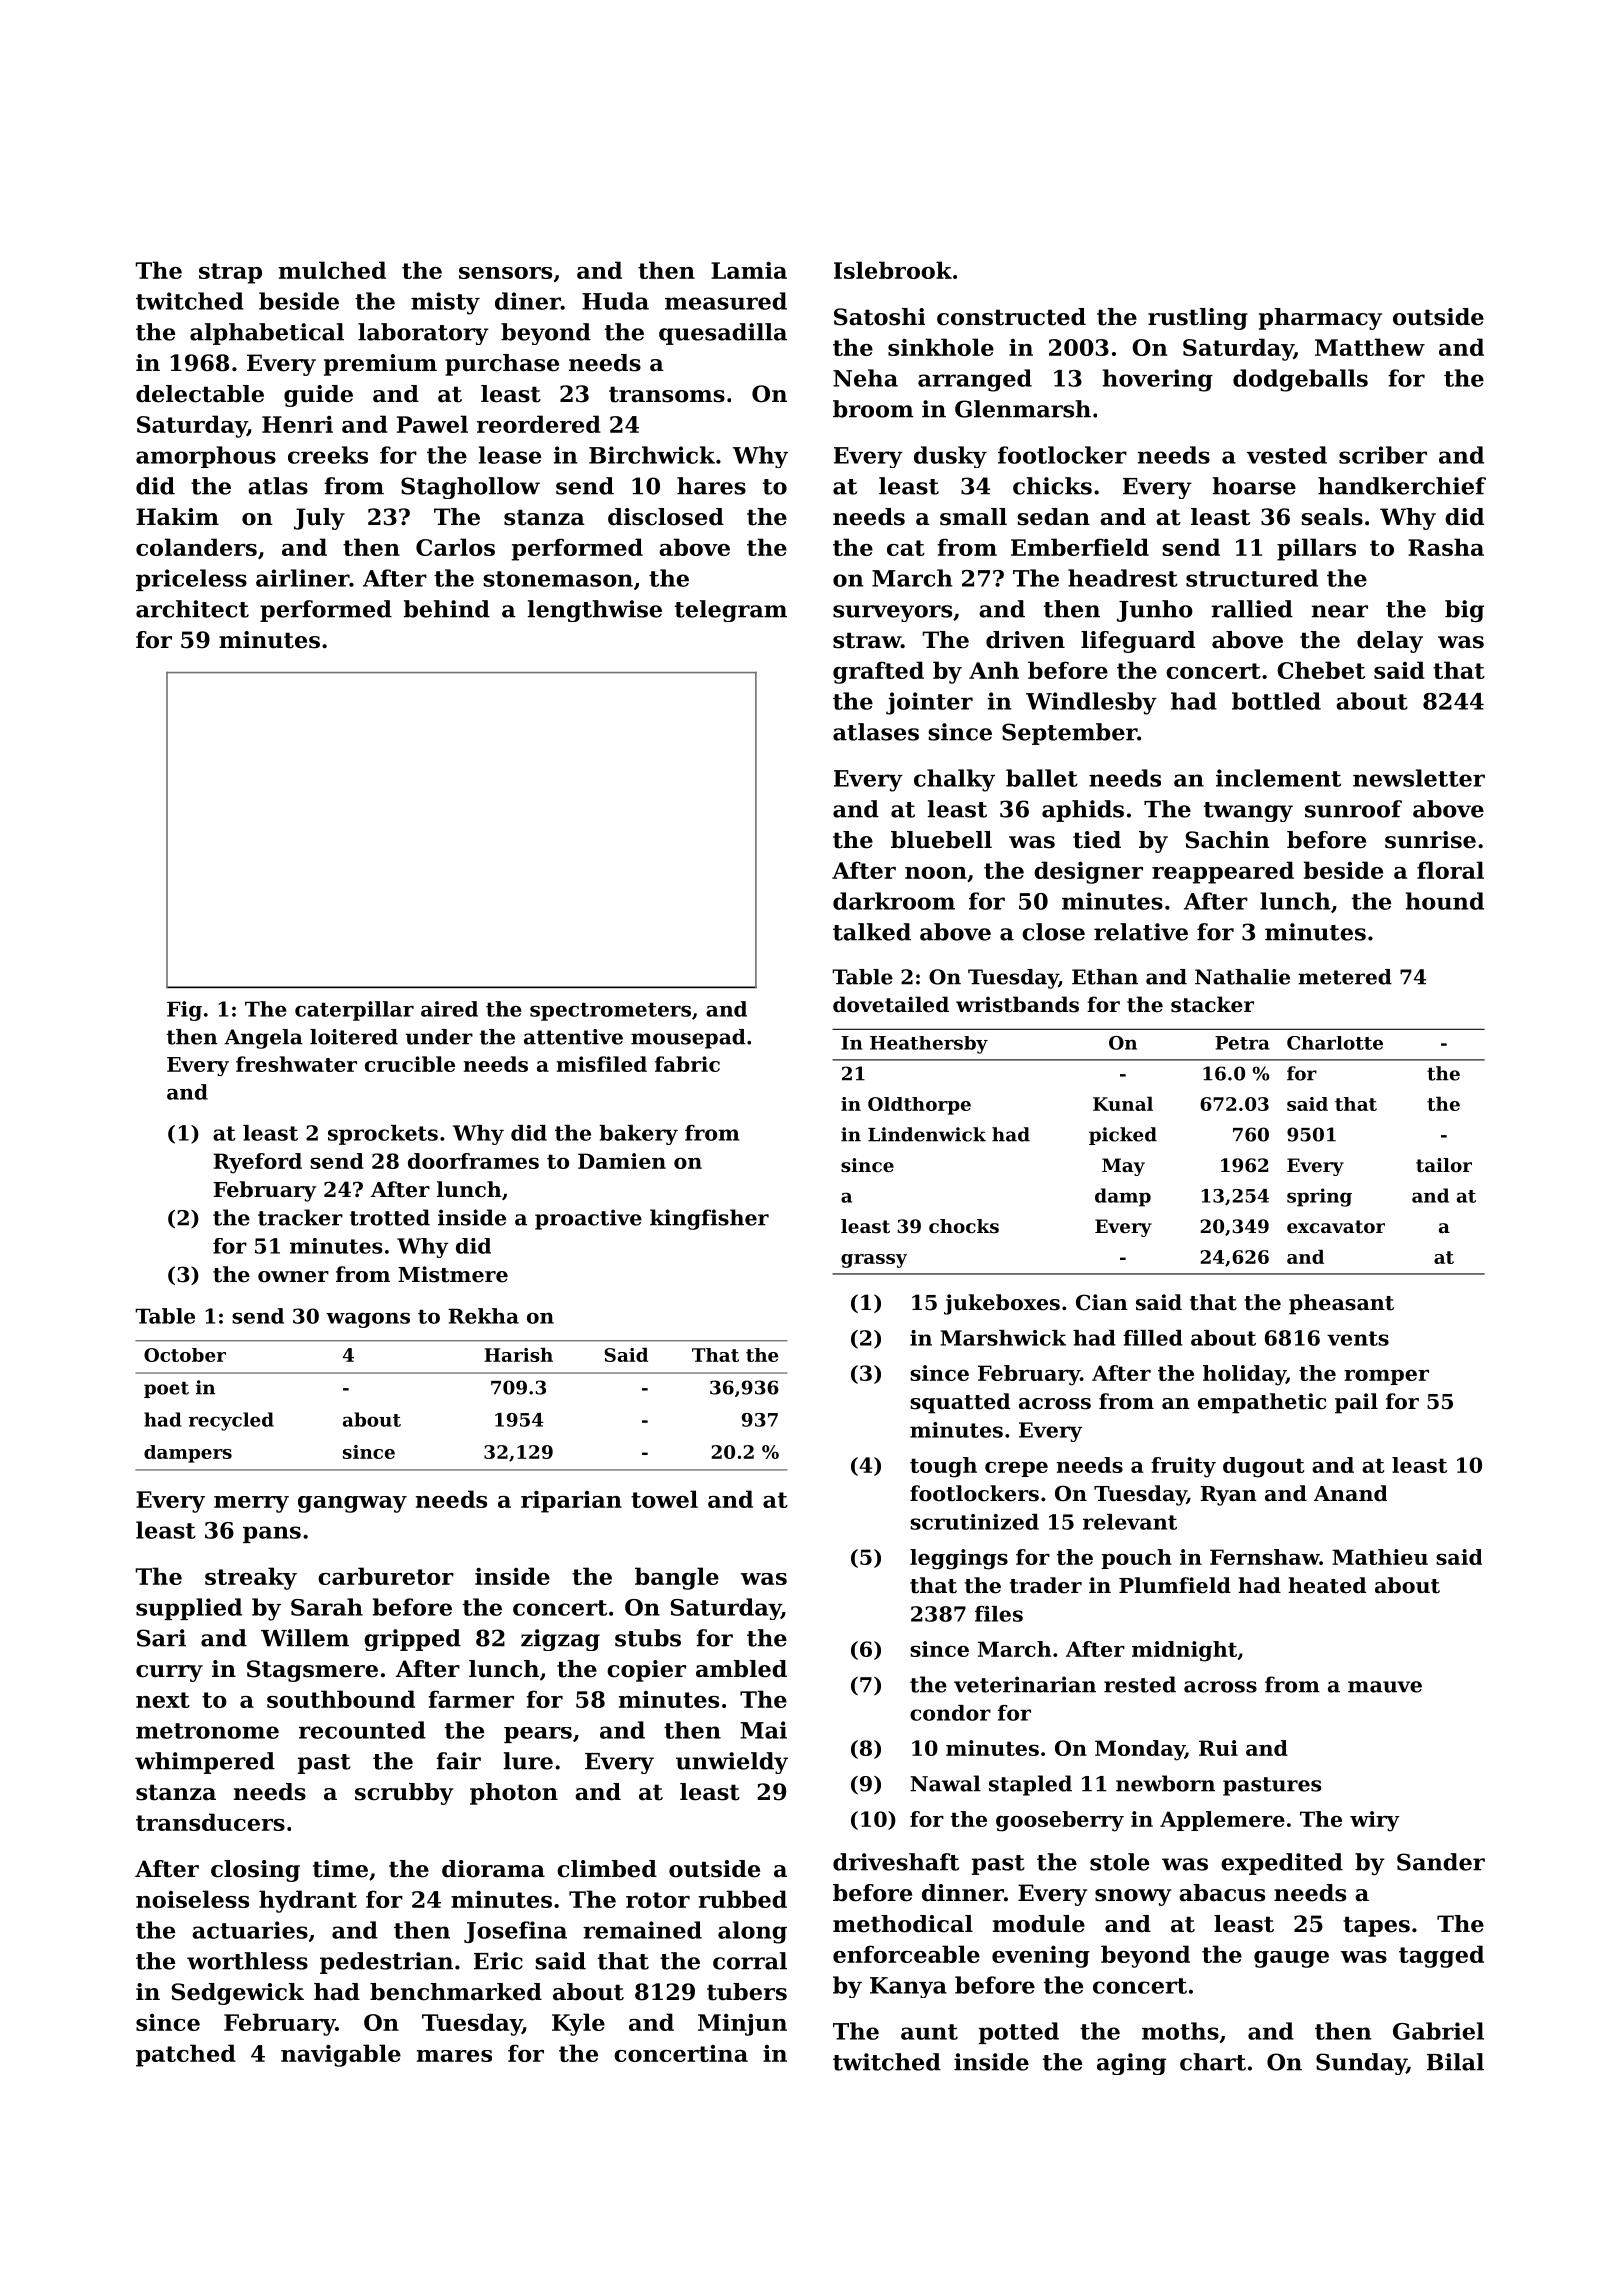 Image resolution: width=1620 pixels, height=2292 pixels. What do you see at coordinates (1441, 1862) in the image?
I see `Sander` at bounding box center [1441, 1862].
